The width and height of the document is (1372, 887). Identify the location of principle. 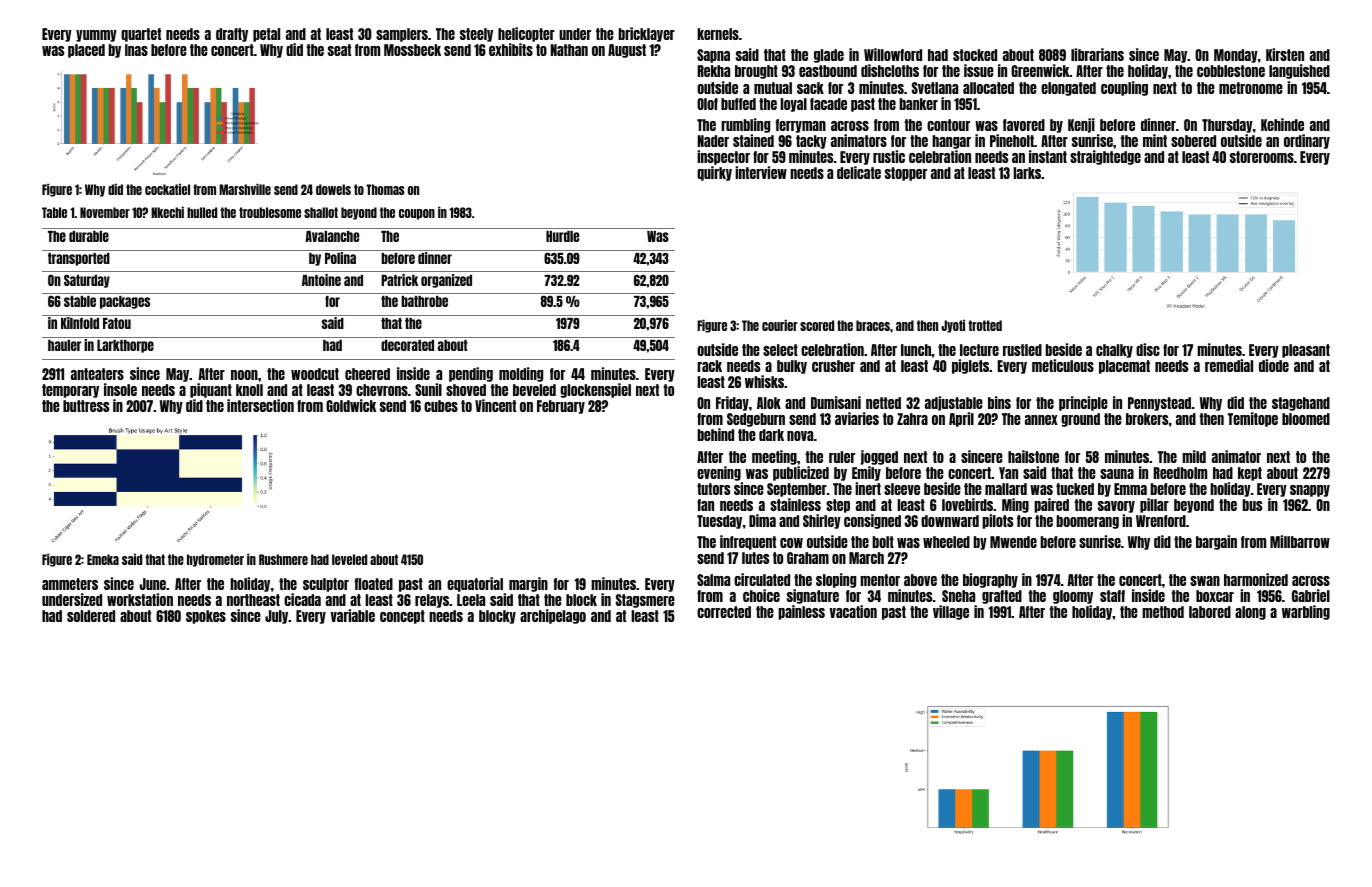
(1083, 403).
